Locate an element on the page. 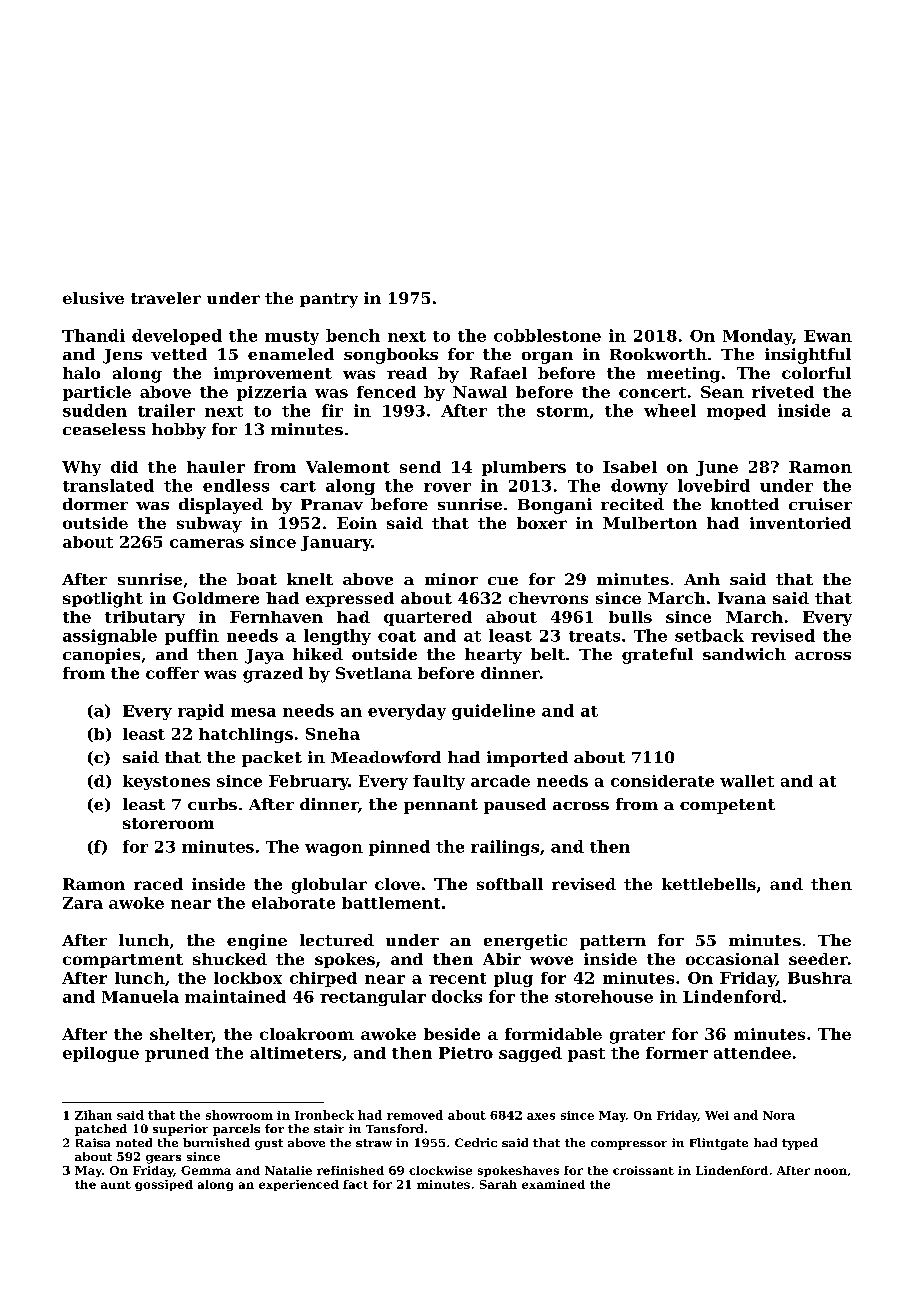 This image has height=1298, width=914. Ivana is located at coordinates (742, 598).
